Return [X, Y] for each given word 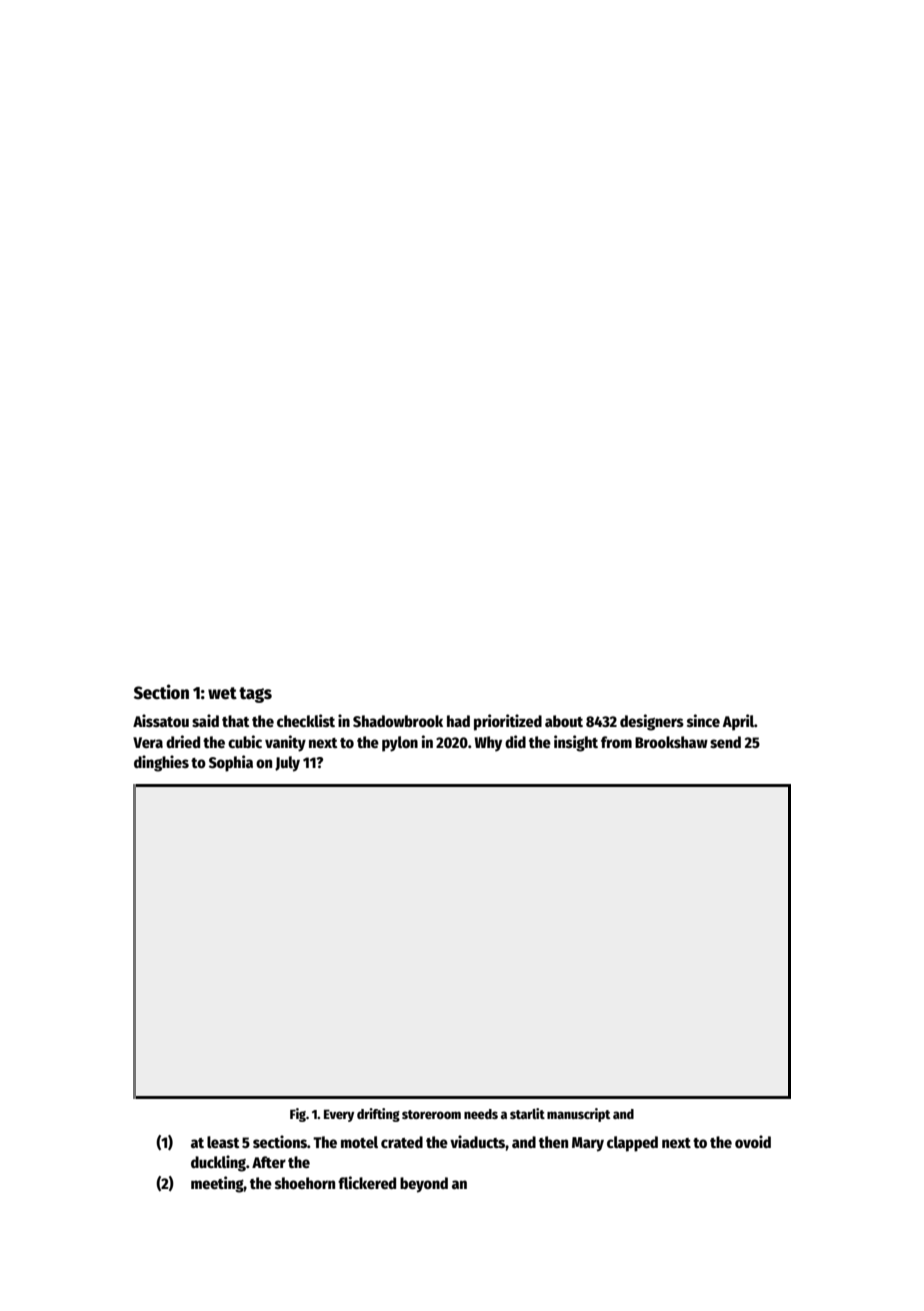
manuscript [578, 1115]
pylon [400, 744]
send [725, 742]
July [287, 764]
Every [339, 1115]
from [616, 742]
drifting [378, 1115]
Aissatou [161, 720]
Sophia [231, 763]
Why [488, 744]
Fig [298, 1115]
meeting [217, 1184]
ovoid [753, 1141]
